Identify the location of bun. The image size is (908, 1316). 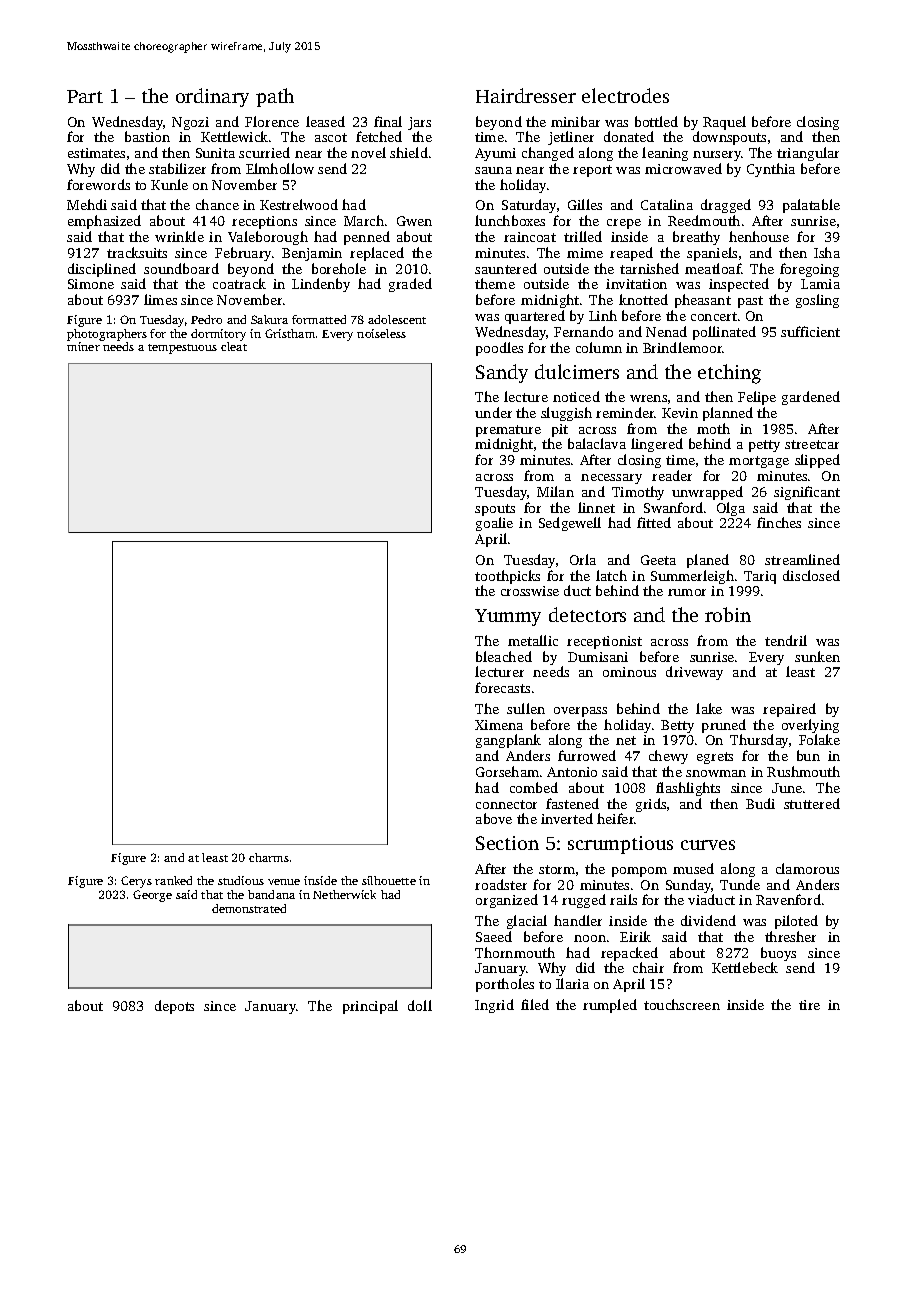
(808, 755).
